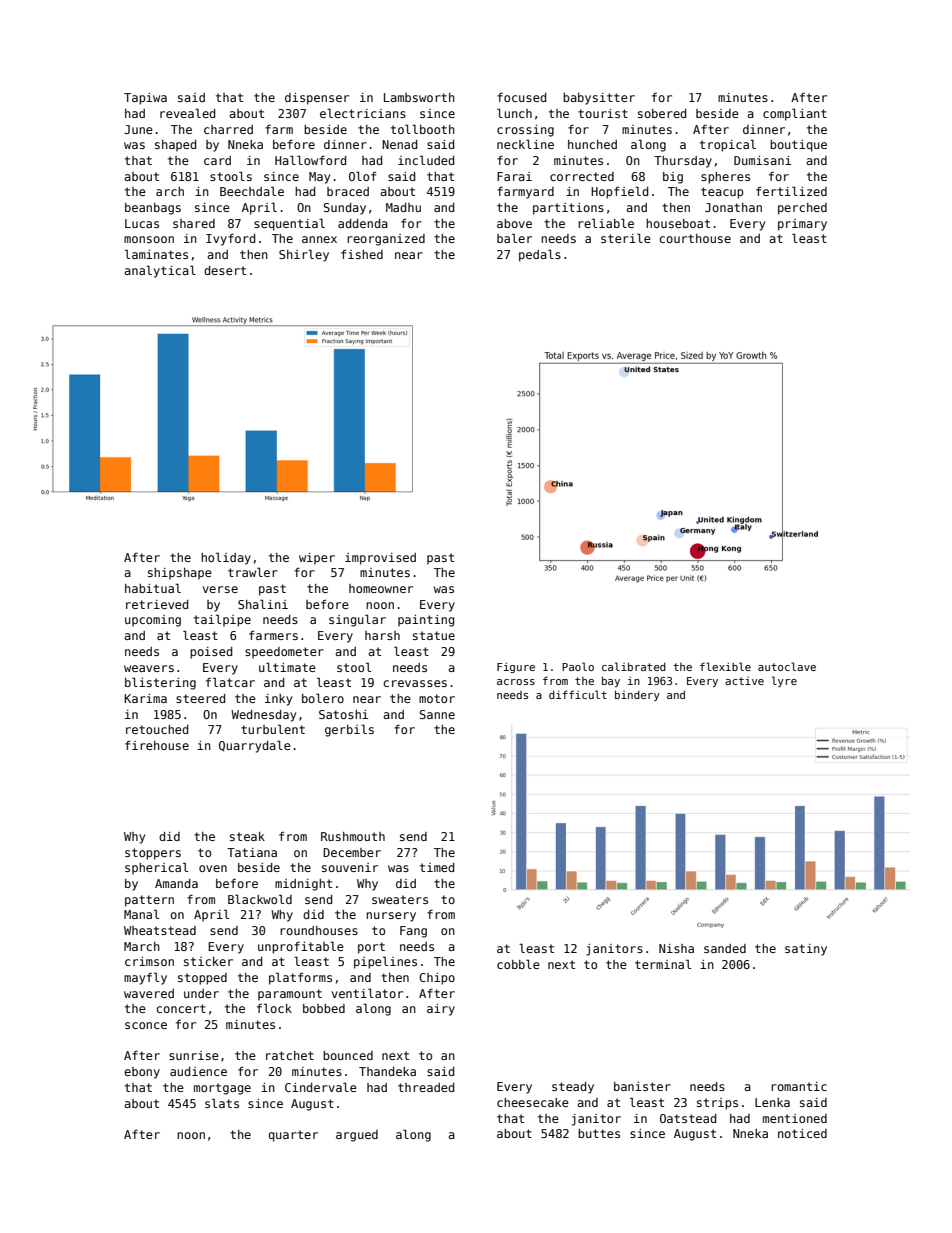 This page has width=952, height=1233. Describe the element at coordinates (516, 667) in the page. I see `Figure` at that location.
